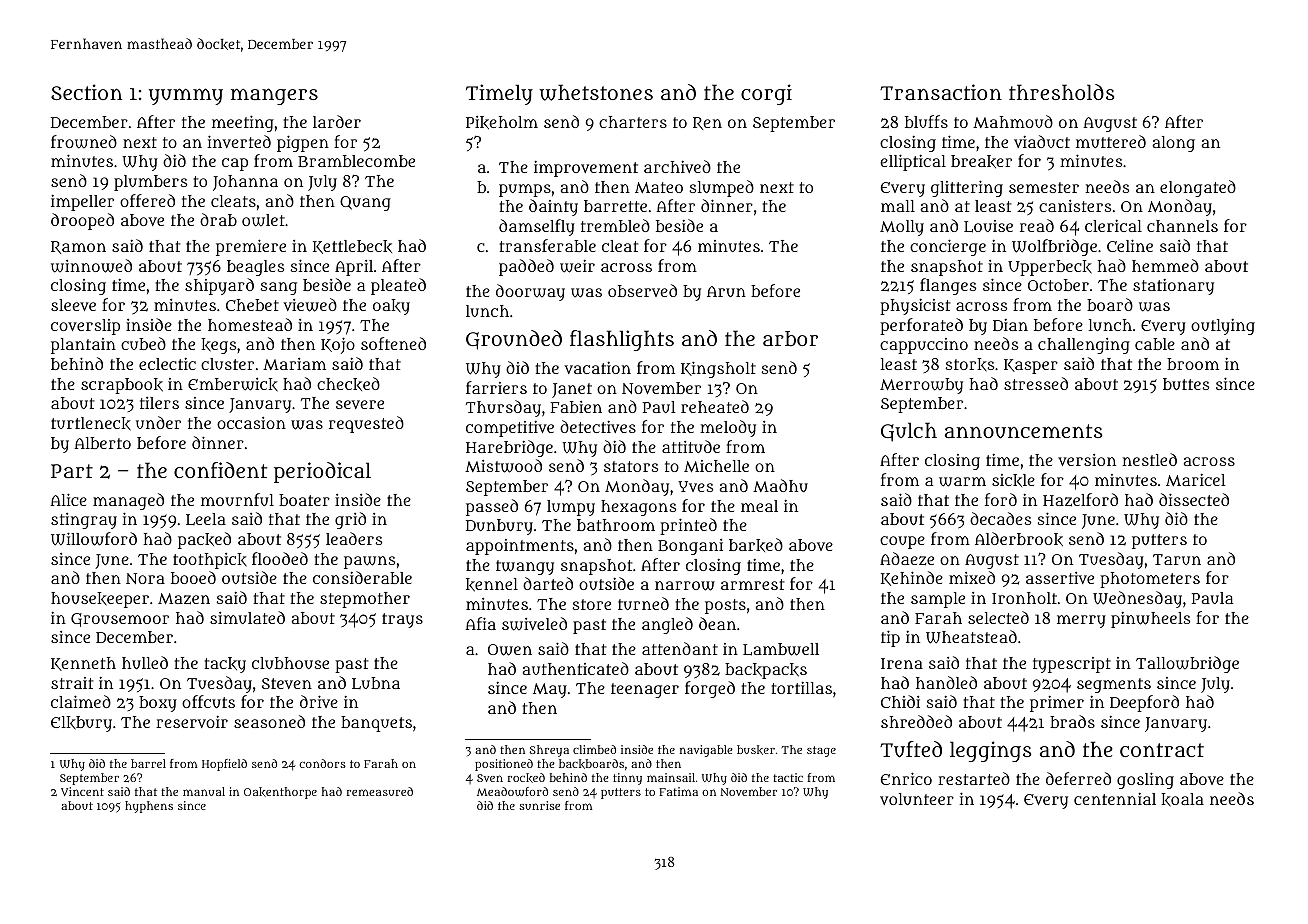 The height and width of the image is (924, 1308). I want to click on reservoir, so click(192, 722).
